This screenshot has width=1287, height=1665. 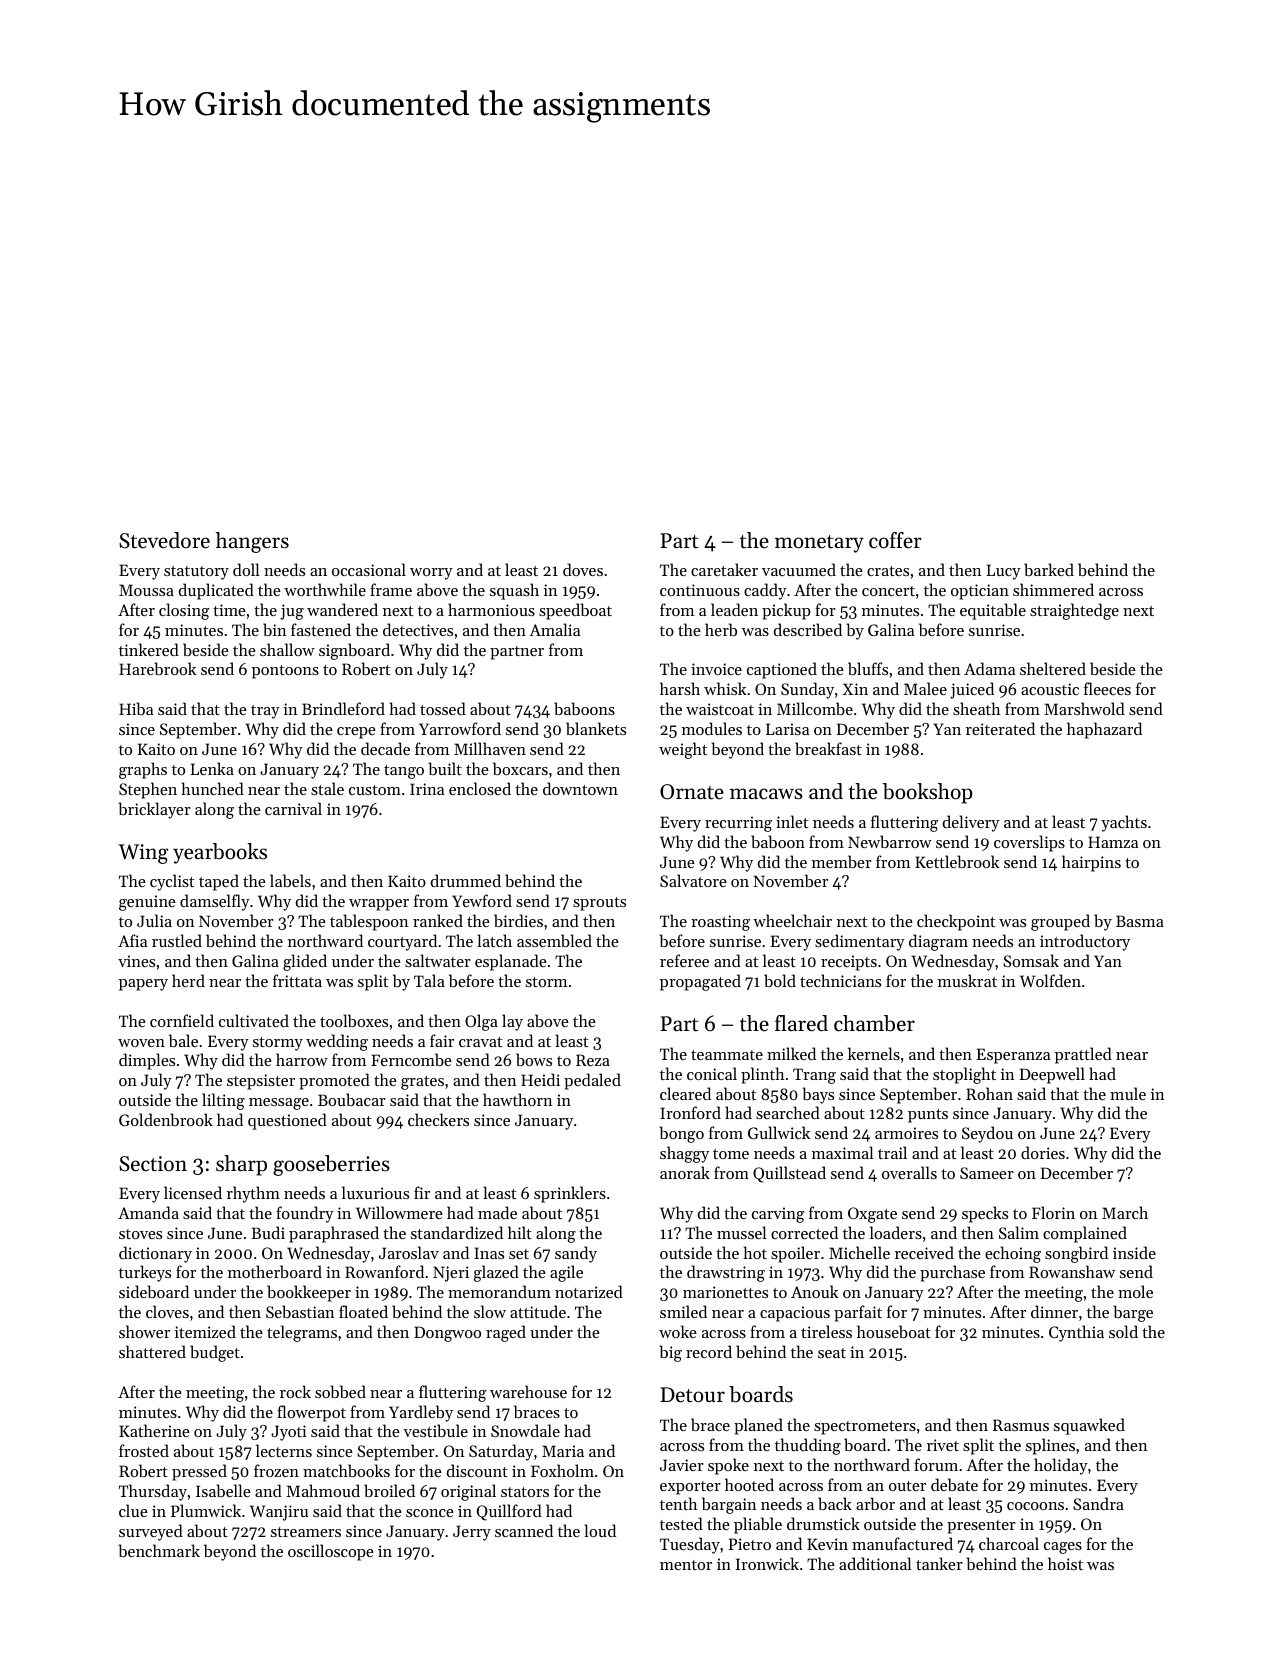 What do you see at coordinates (684, 960) in the screenshot?
I see `referee` at bounding box center [684, 960].
